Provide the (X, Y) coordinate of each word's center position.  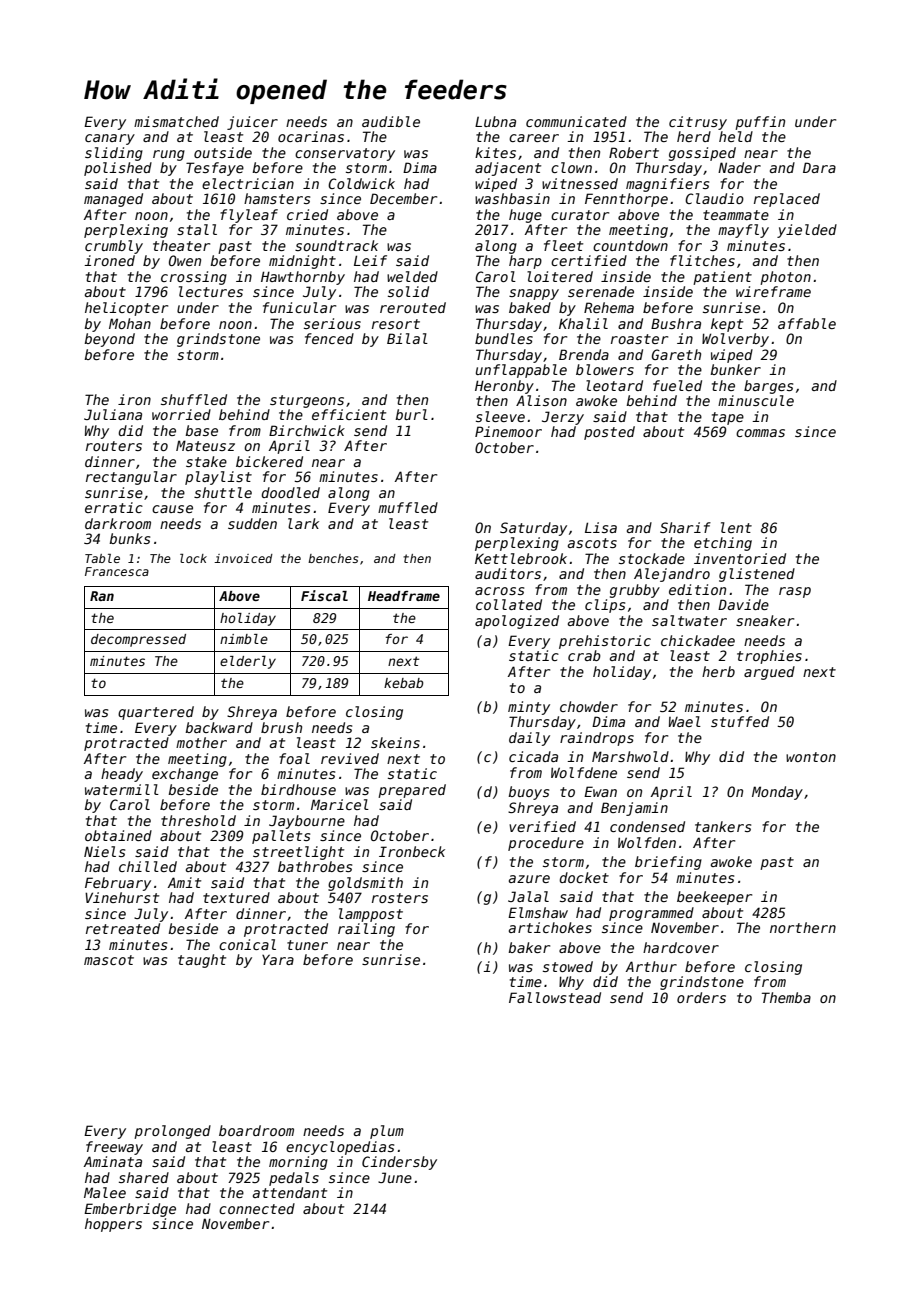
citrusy (698, 123)
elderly (248, 662)
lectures (211, 291)
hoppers (113, 1225)
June (395, 1177)
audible (391, 121)
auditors (508, 573)
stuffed (740, 721)
